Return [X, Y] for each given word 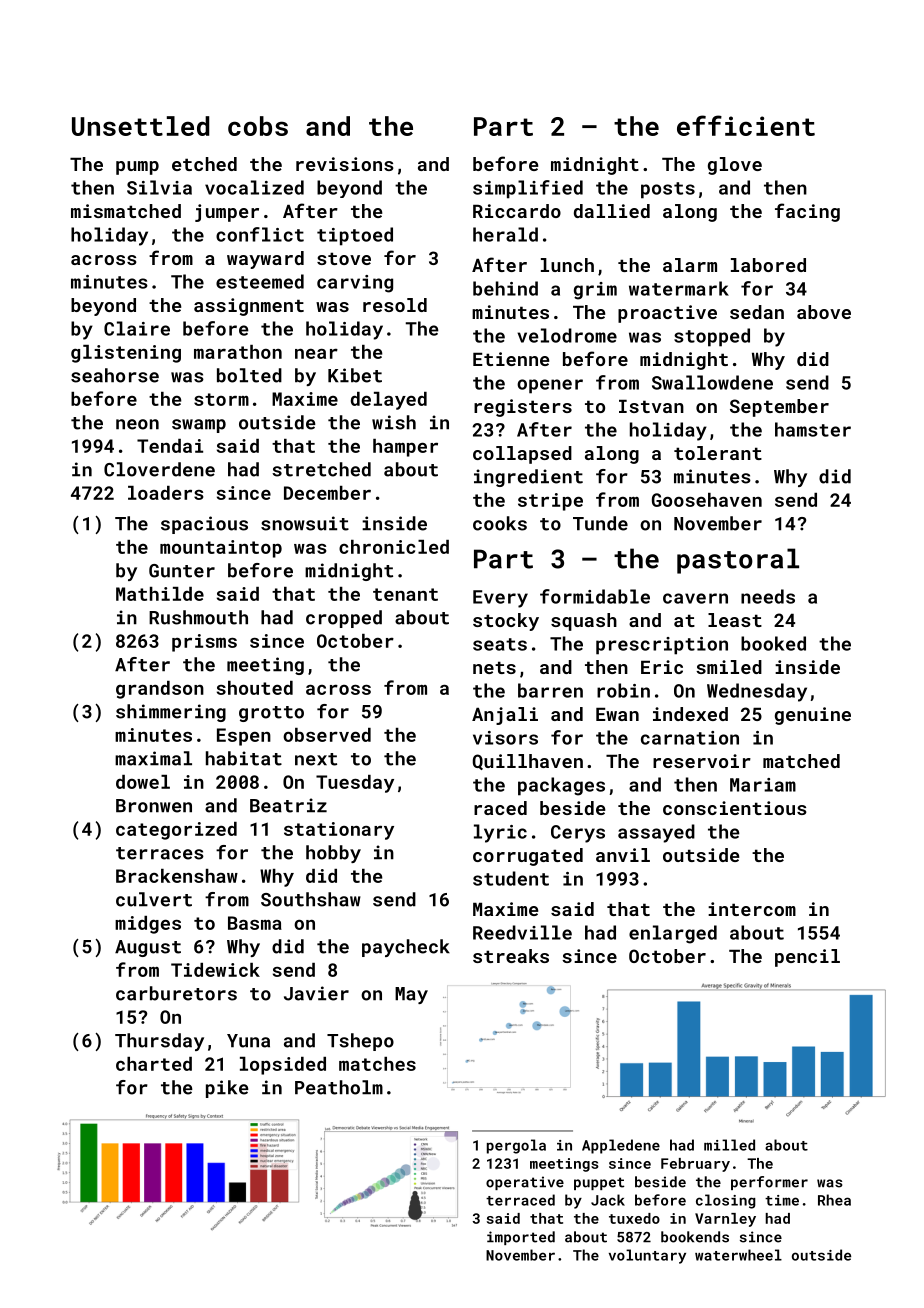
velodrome [567, 335]
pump [137, 168]
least [735, 620]
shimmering [171, 713]
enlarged [673, 934]
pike [227, 1089]
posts [668, 190]
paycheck [406, 948]
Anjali [505, 716]
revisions [345, 164]
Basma [255, 923]
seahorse [115, 375]
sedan [757, 312]
